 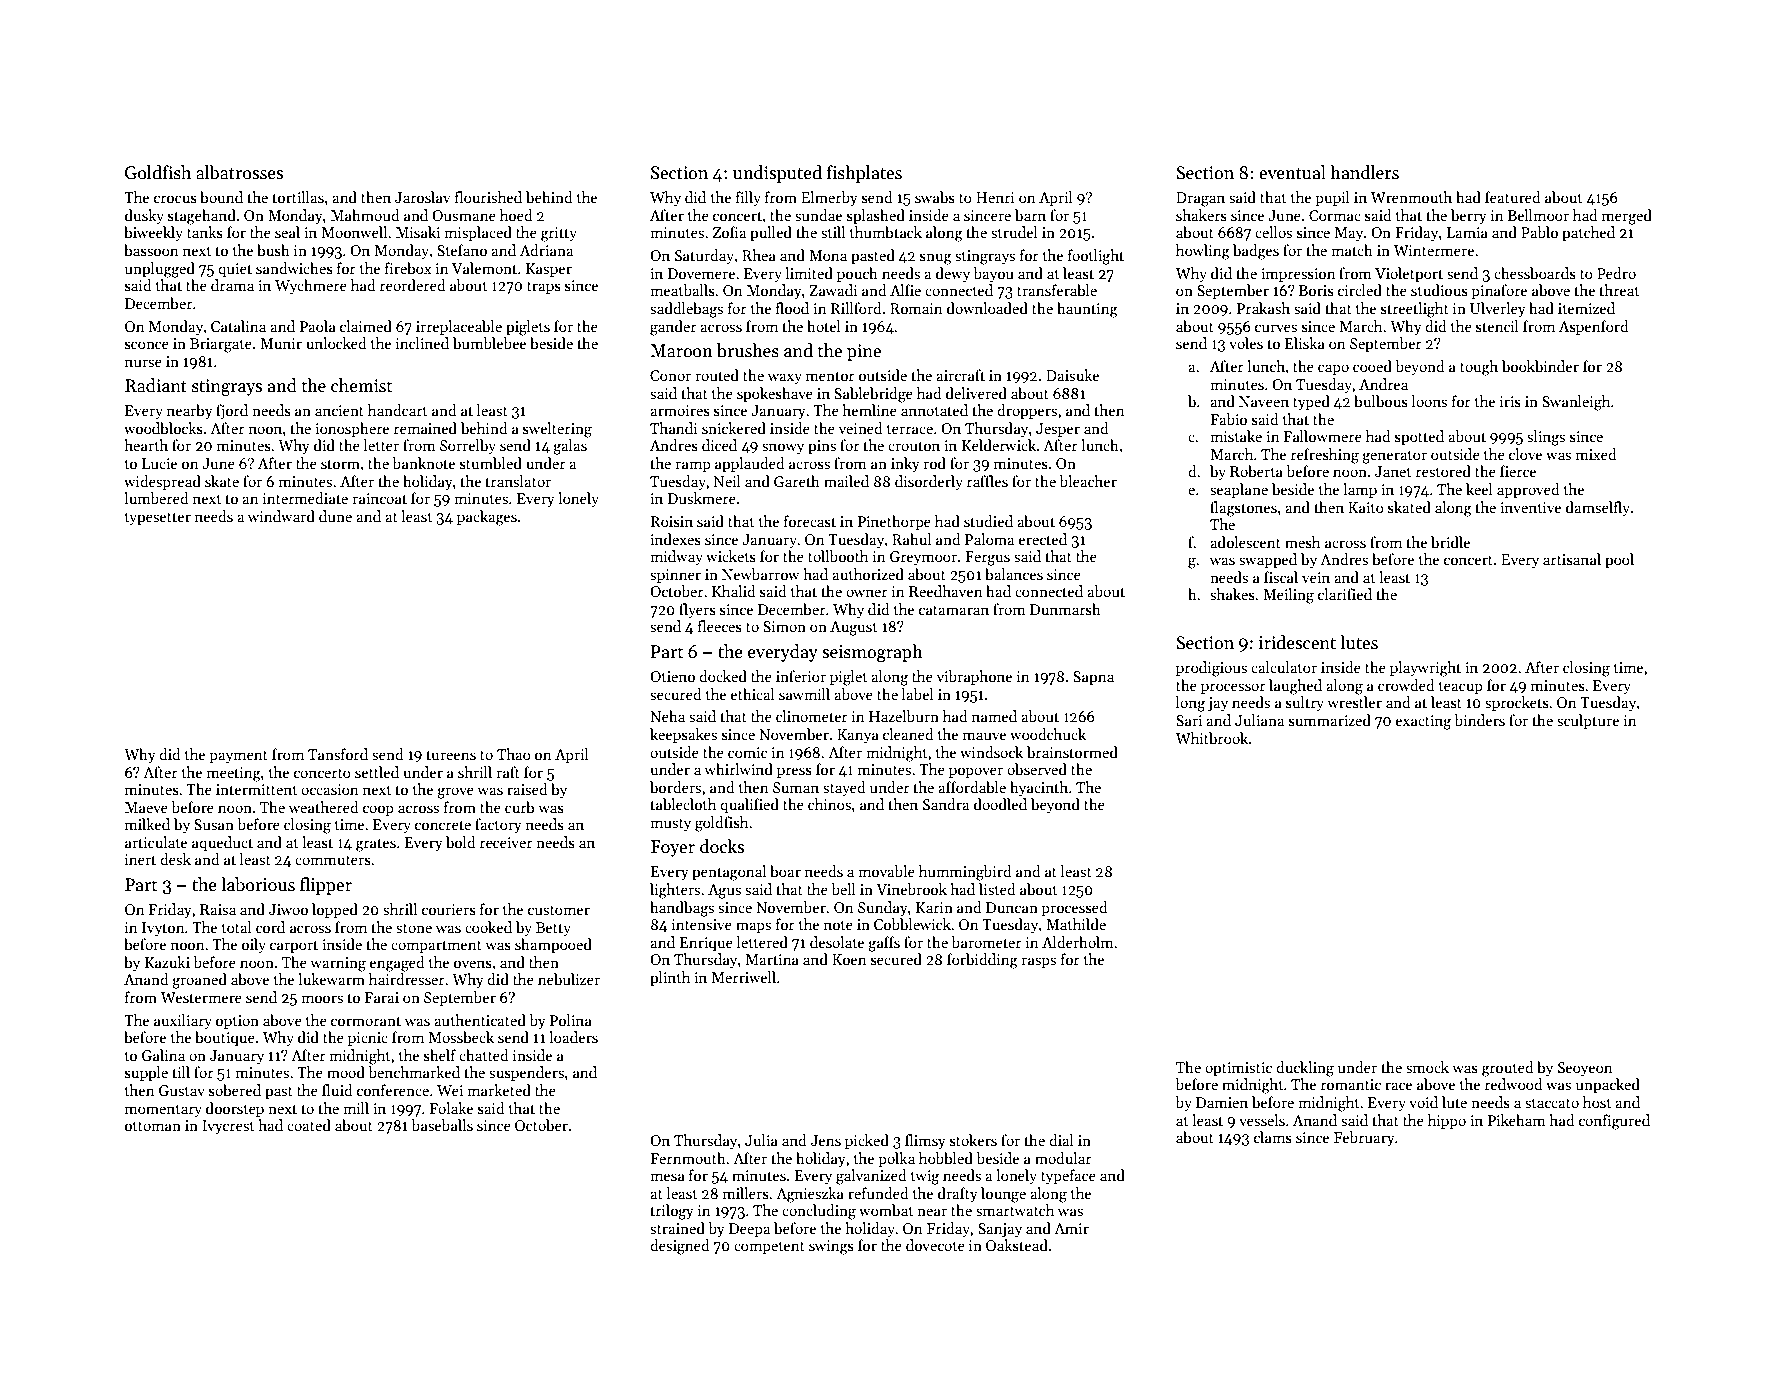 I want to click on smock, so click(x=1427, y=1067).
